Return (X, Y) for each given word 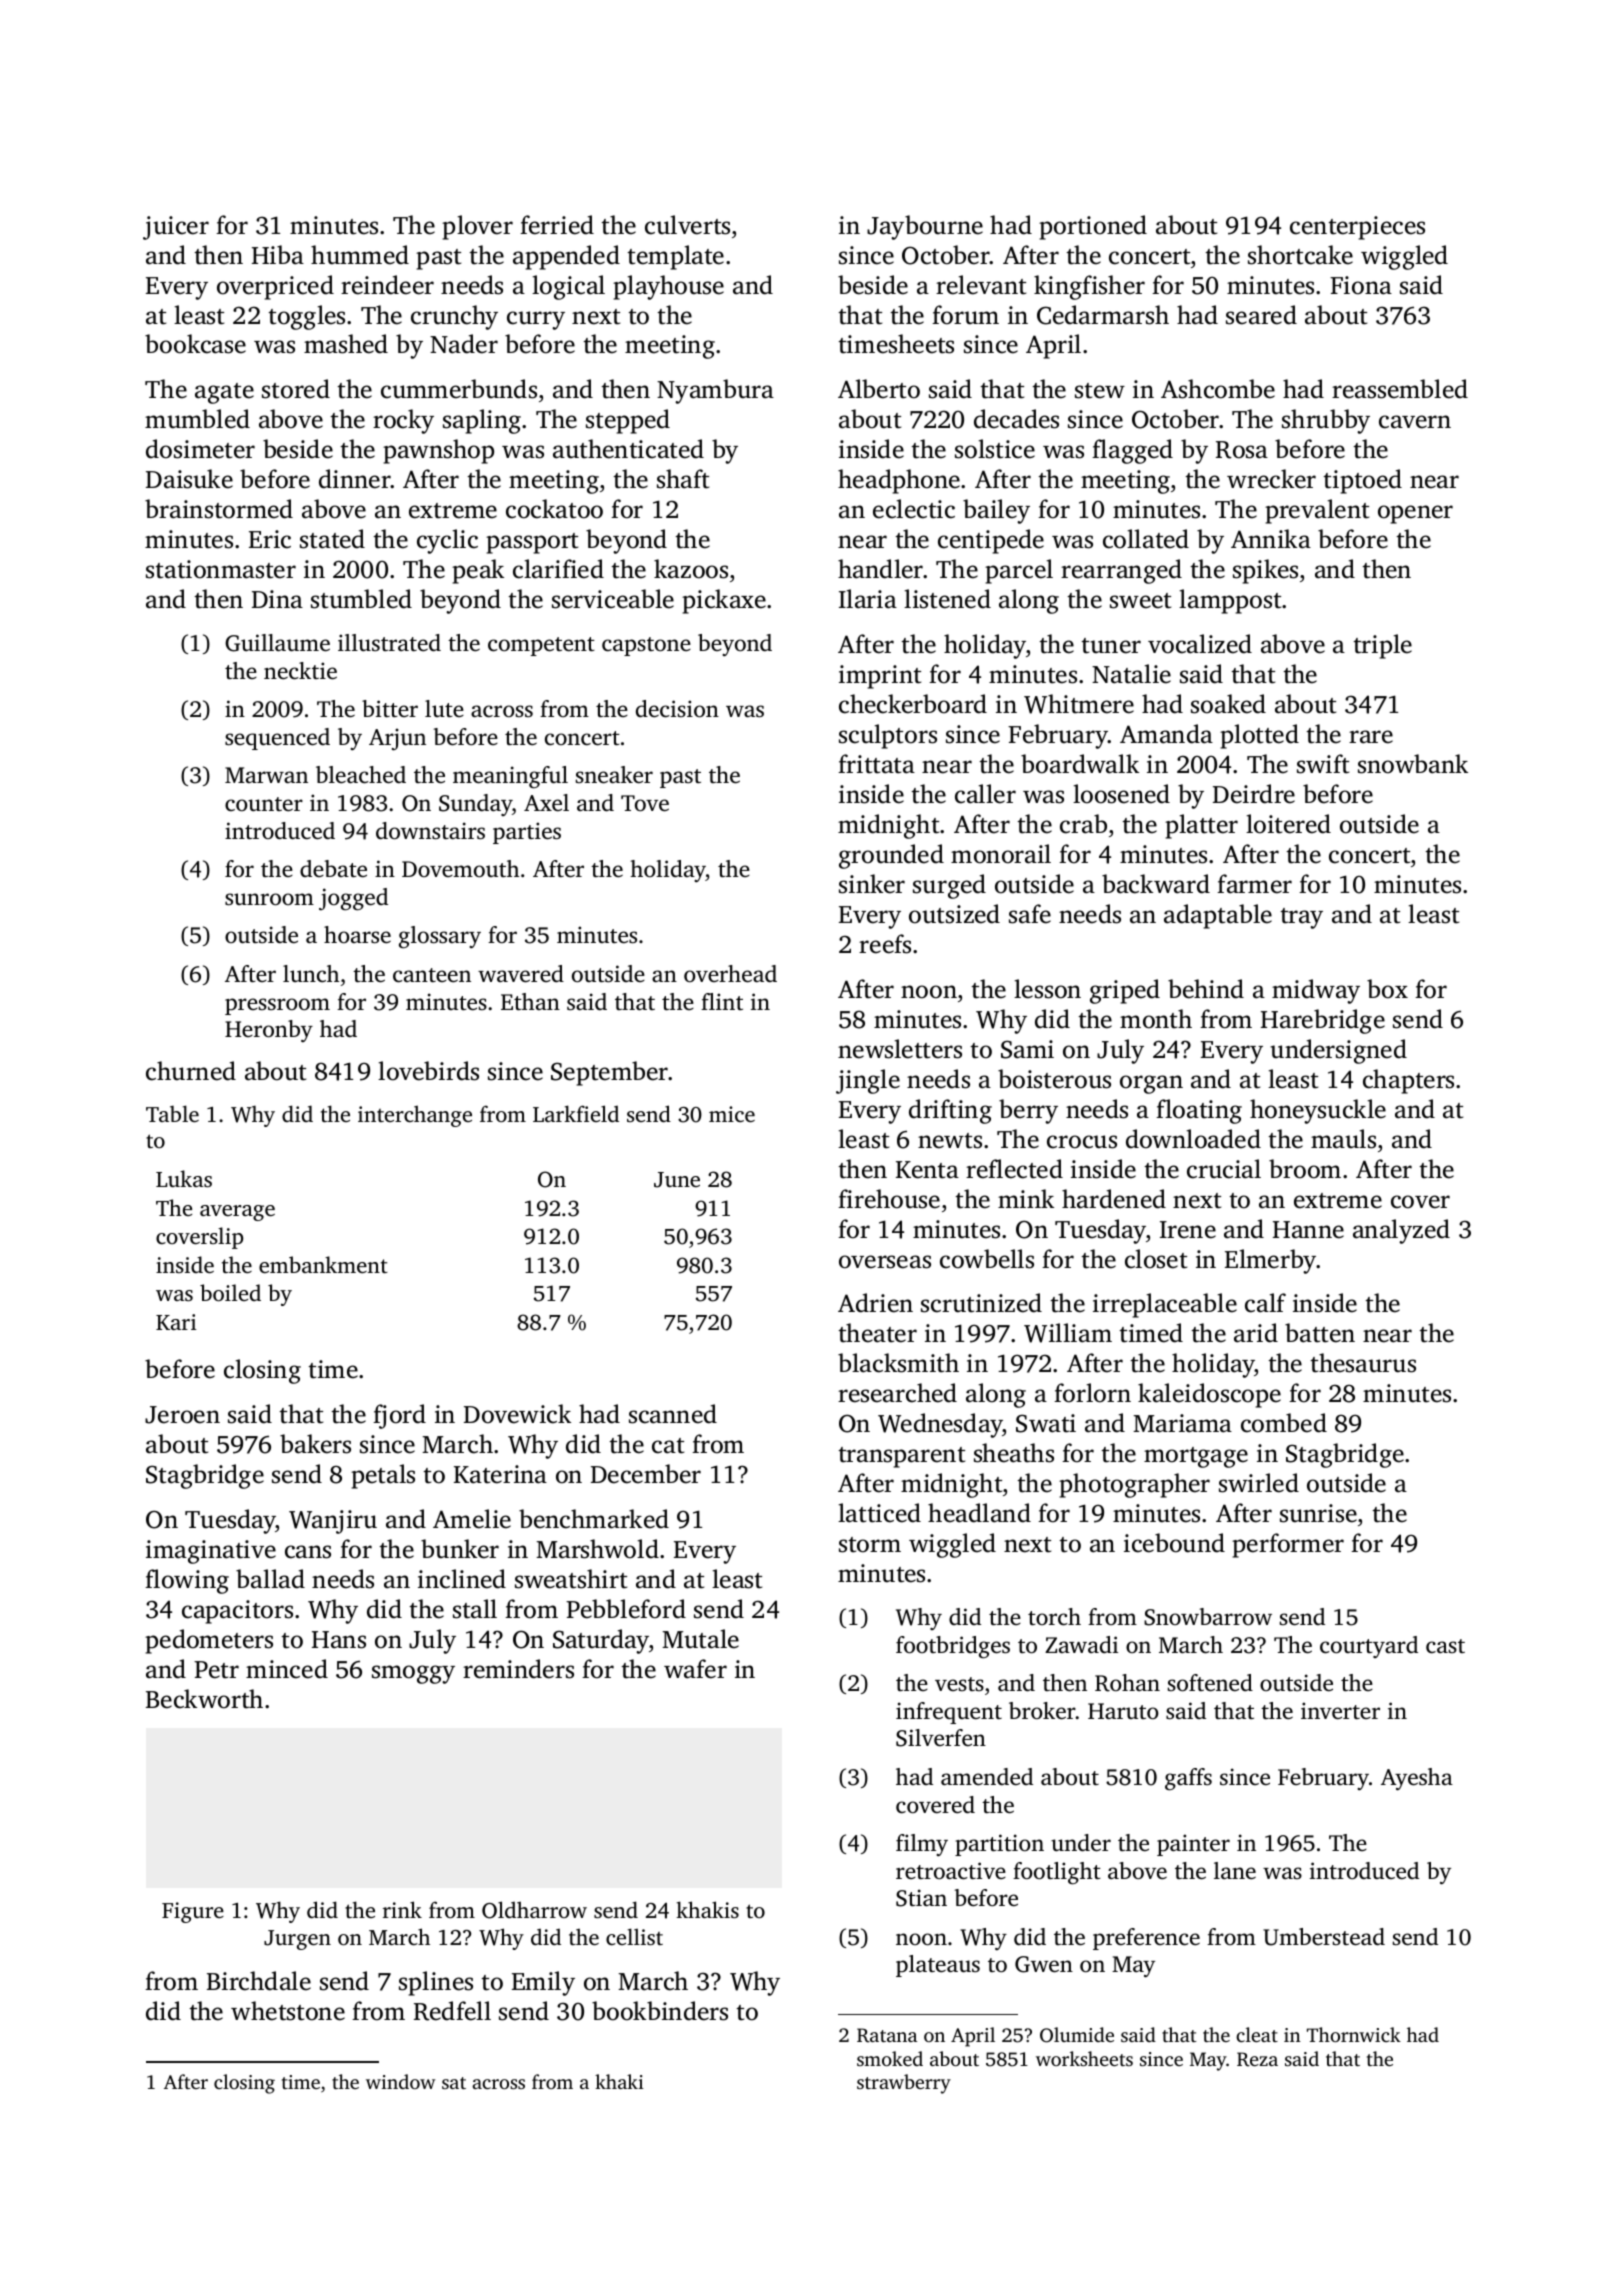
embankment (323, 1264)
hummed (360, 255)
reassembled (1400, 389)
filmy (922, 1845)
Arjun (397, 739)
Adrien (875, 1303)
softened (1210, 1683)
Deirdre (1254, 794)
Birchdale (259, 1981)
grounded (891, 856)
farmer (1254, 884)
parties (527, 833)
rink (402, 1909)
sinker (872, 884)
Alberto (879, 389)
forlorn (1092, 1393)
